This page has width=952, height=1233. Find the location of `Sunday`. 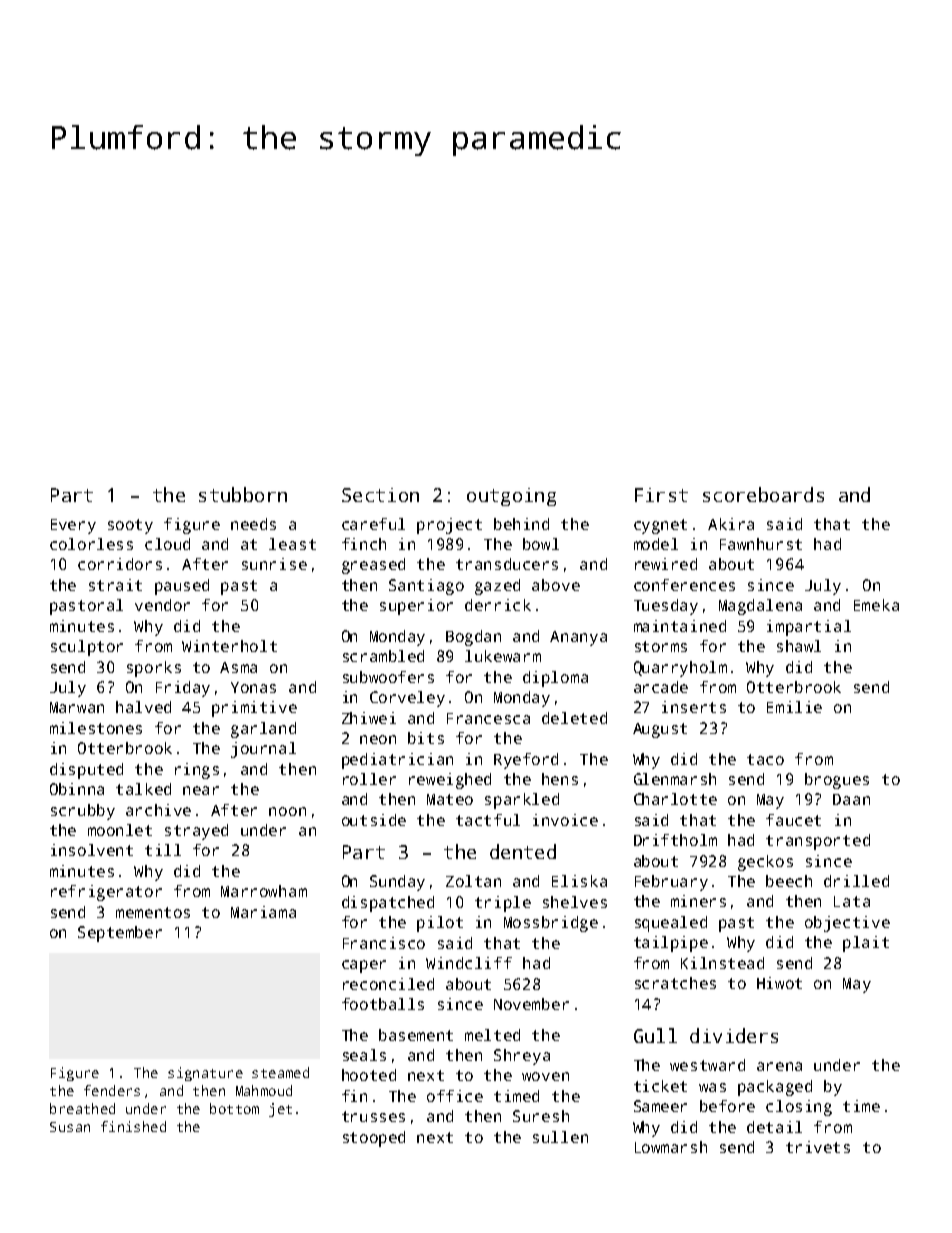

Sunday is located at coordinates (397, 883).
